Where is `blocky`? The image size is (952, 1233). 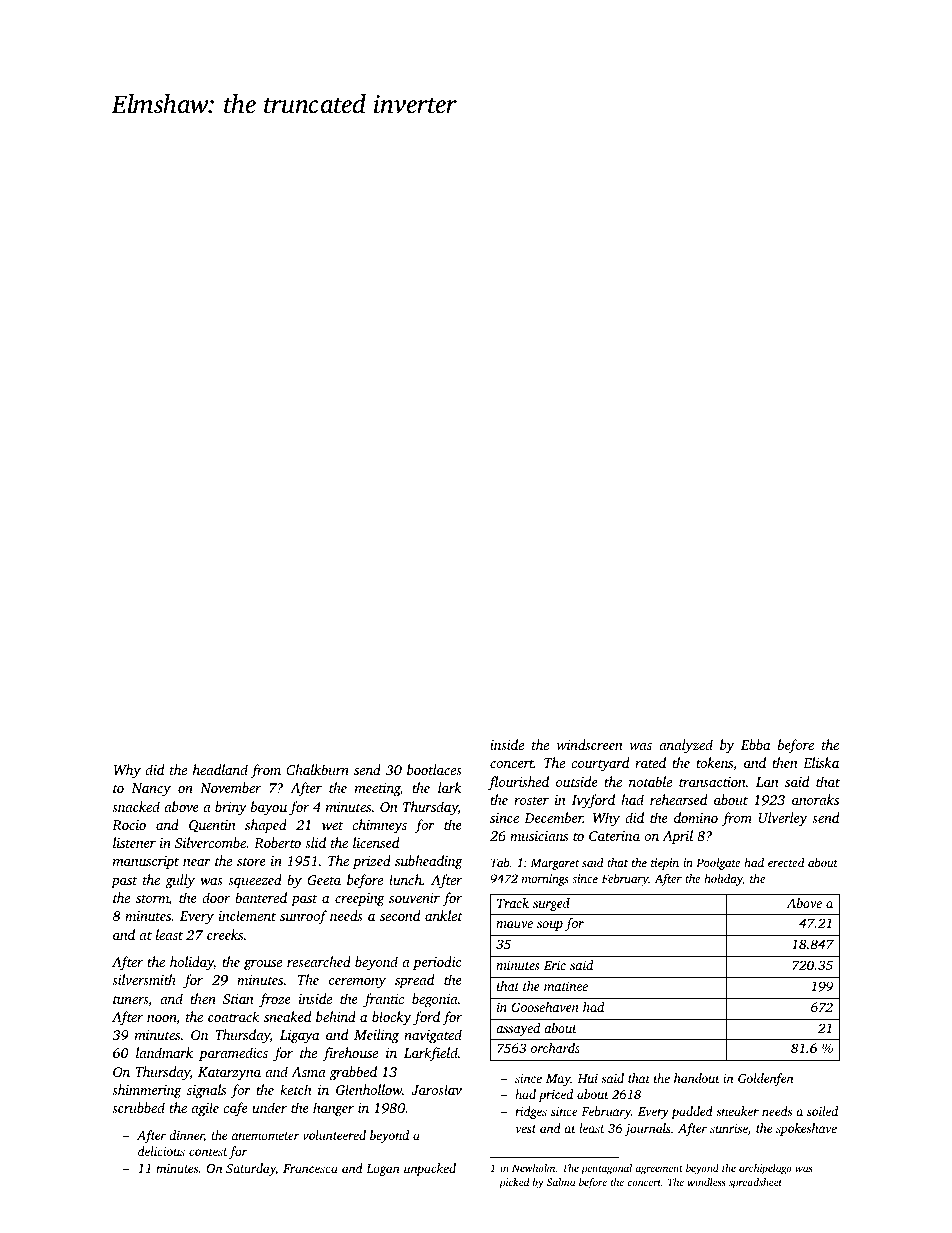
blocky is located at coordinates (391, 1018).
